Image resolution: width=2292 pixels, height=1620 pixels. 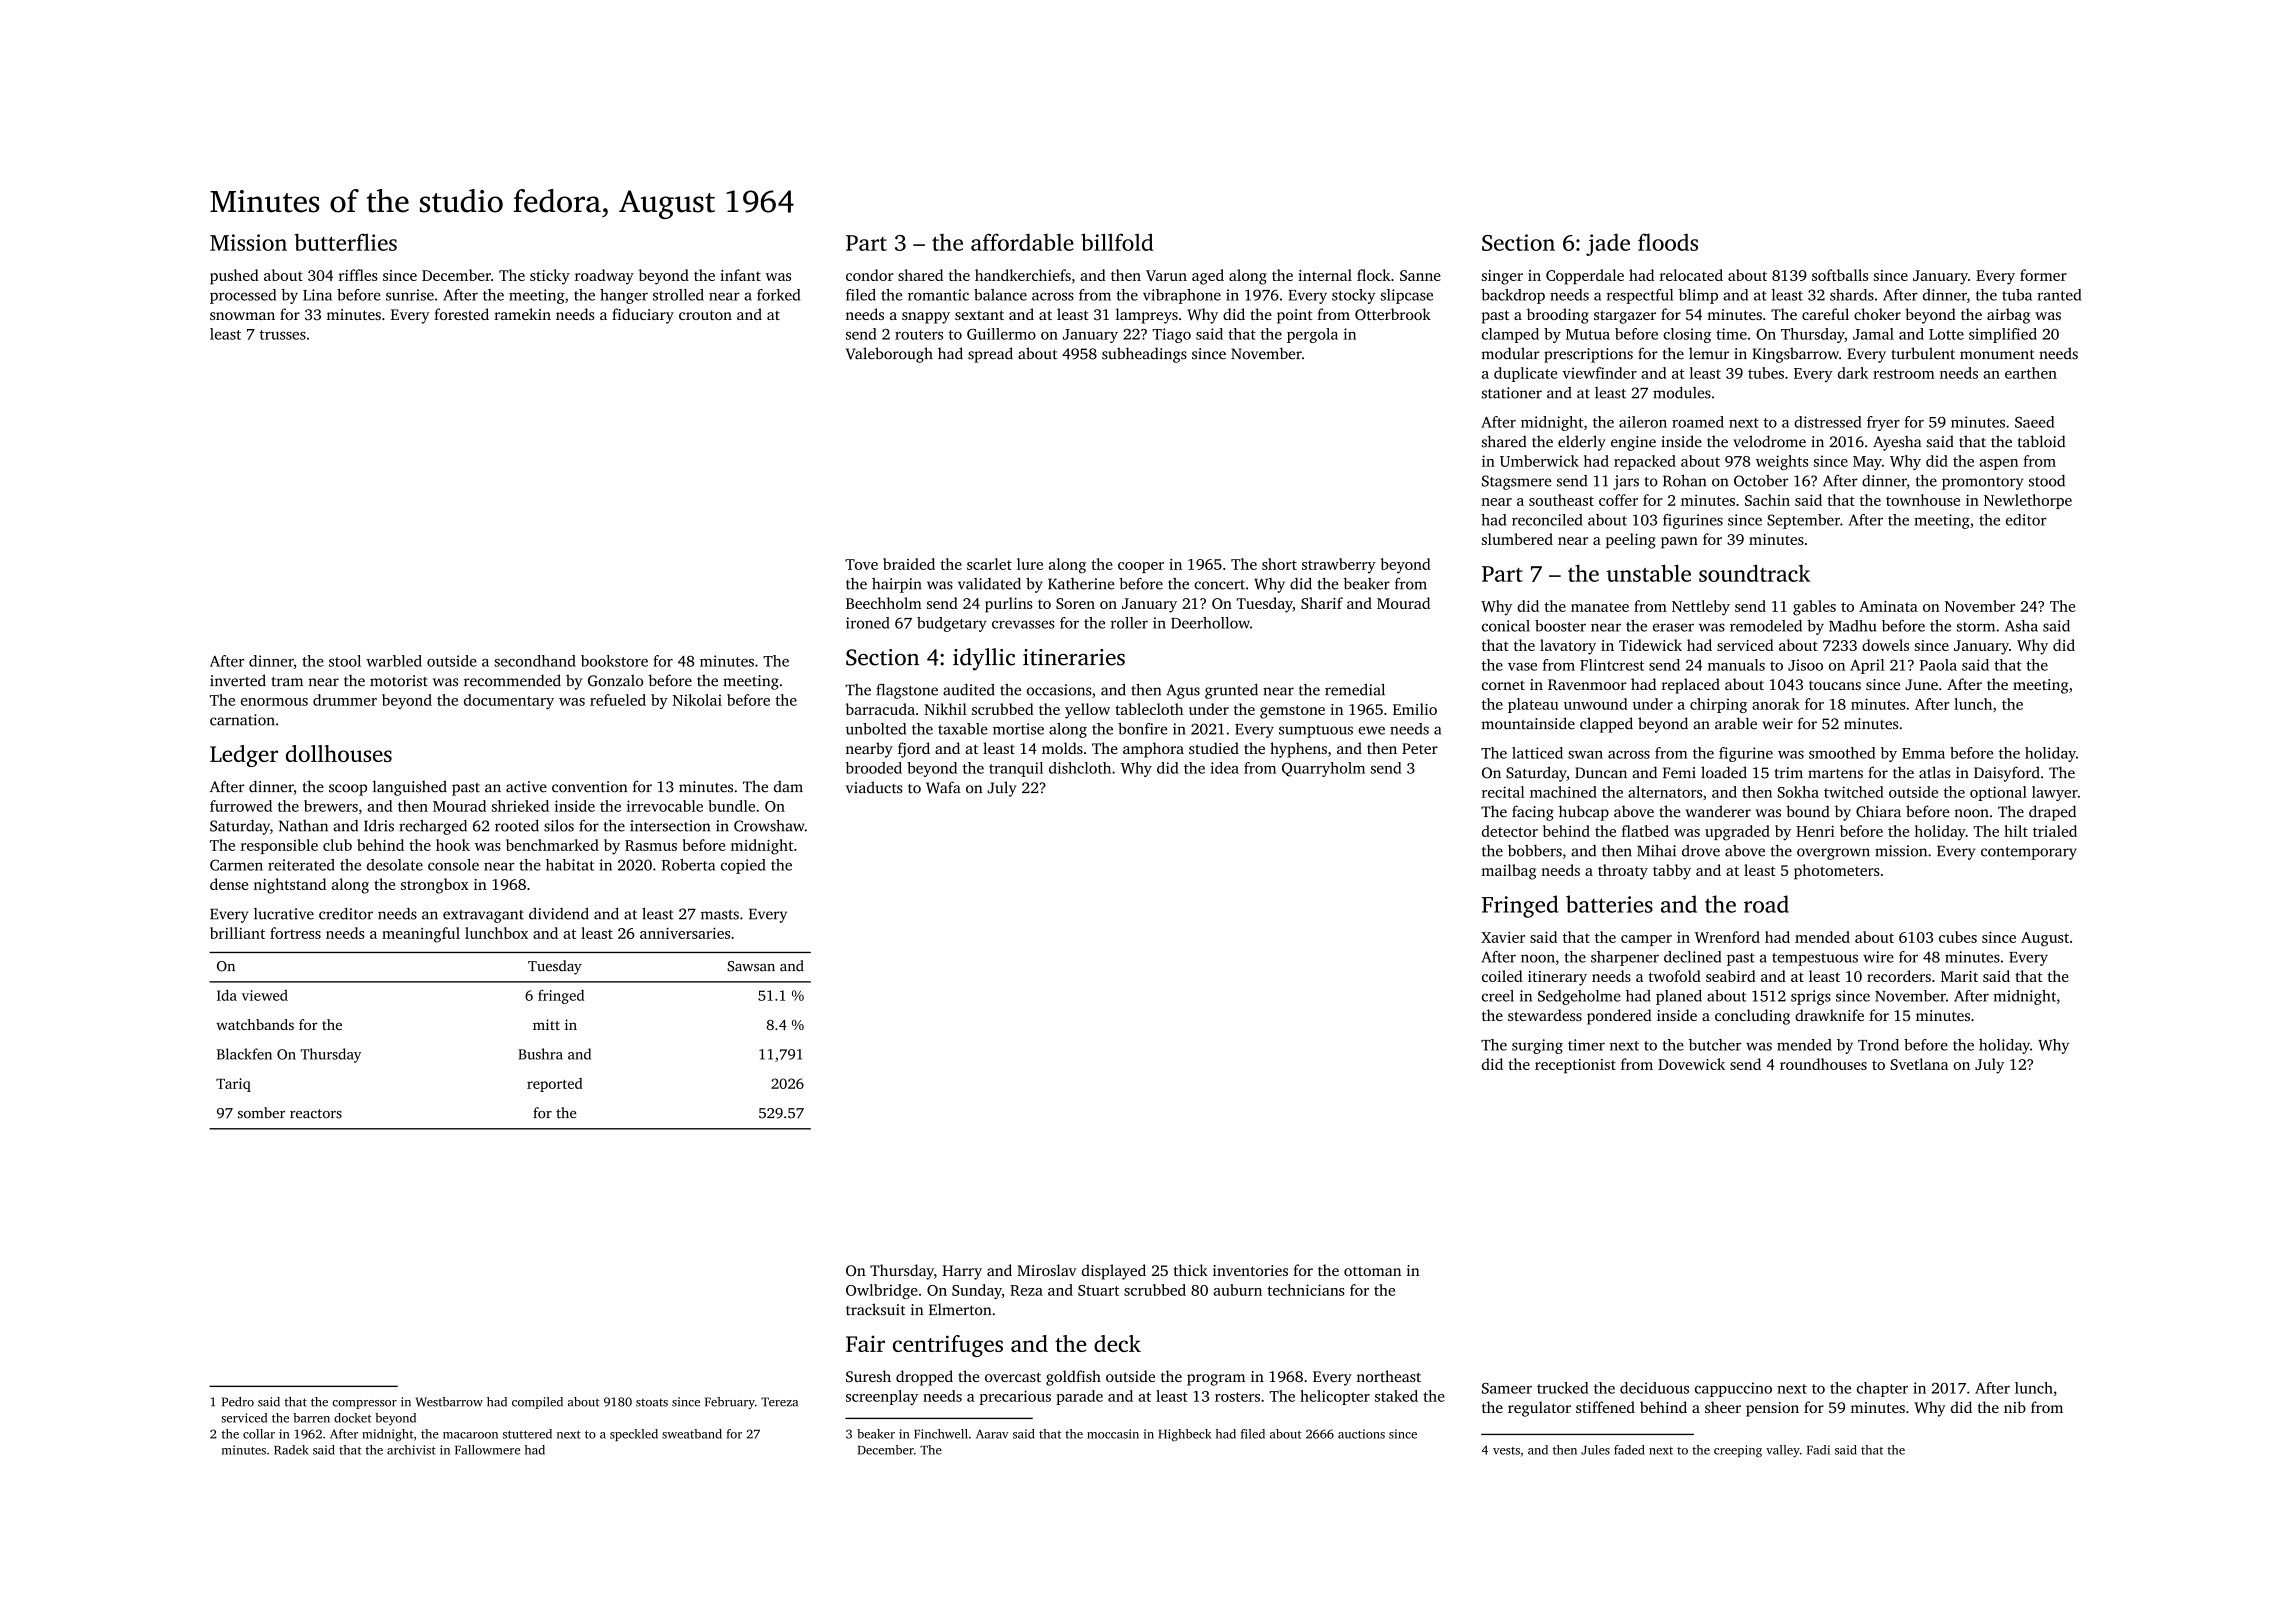 I want to click on sweatband, so click(x=692, y=1434).
